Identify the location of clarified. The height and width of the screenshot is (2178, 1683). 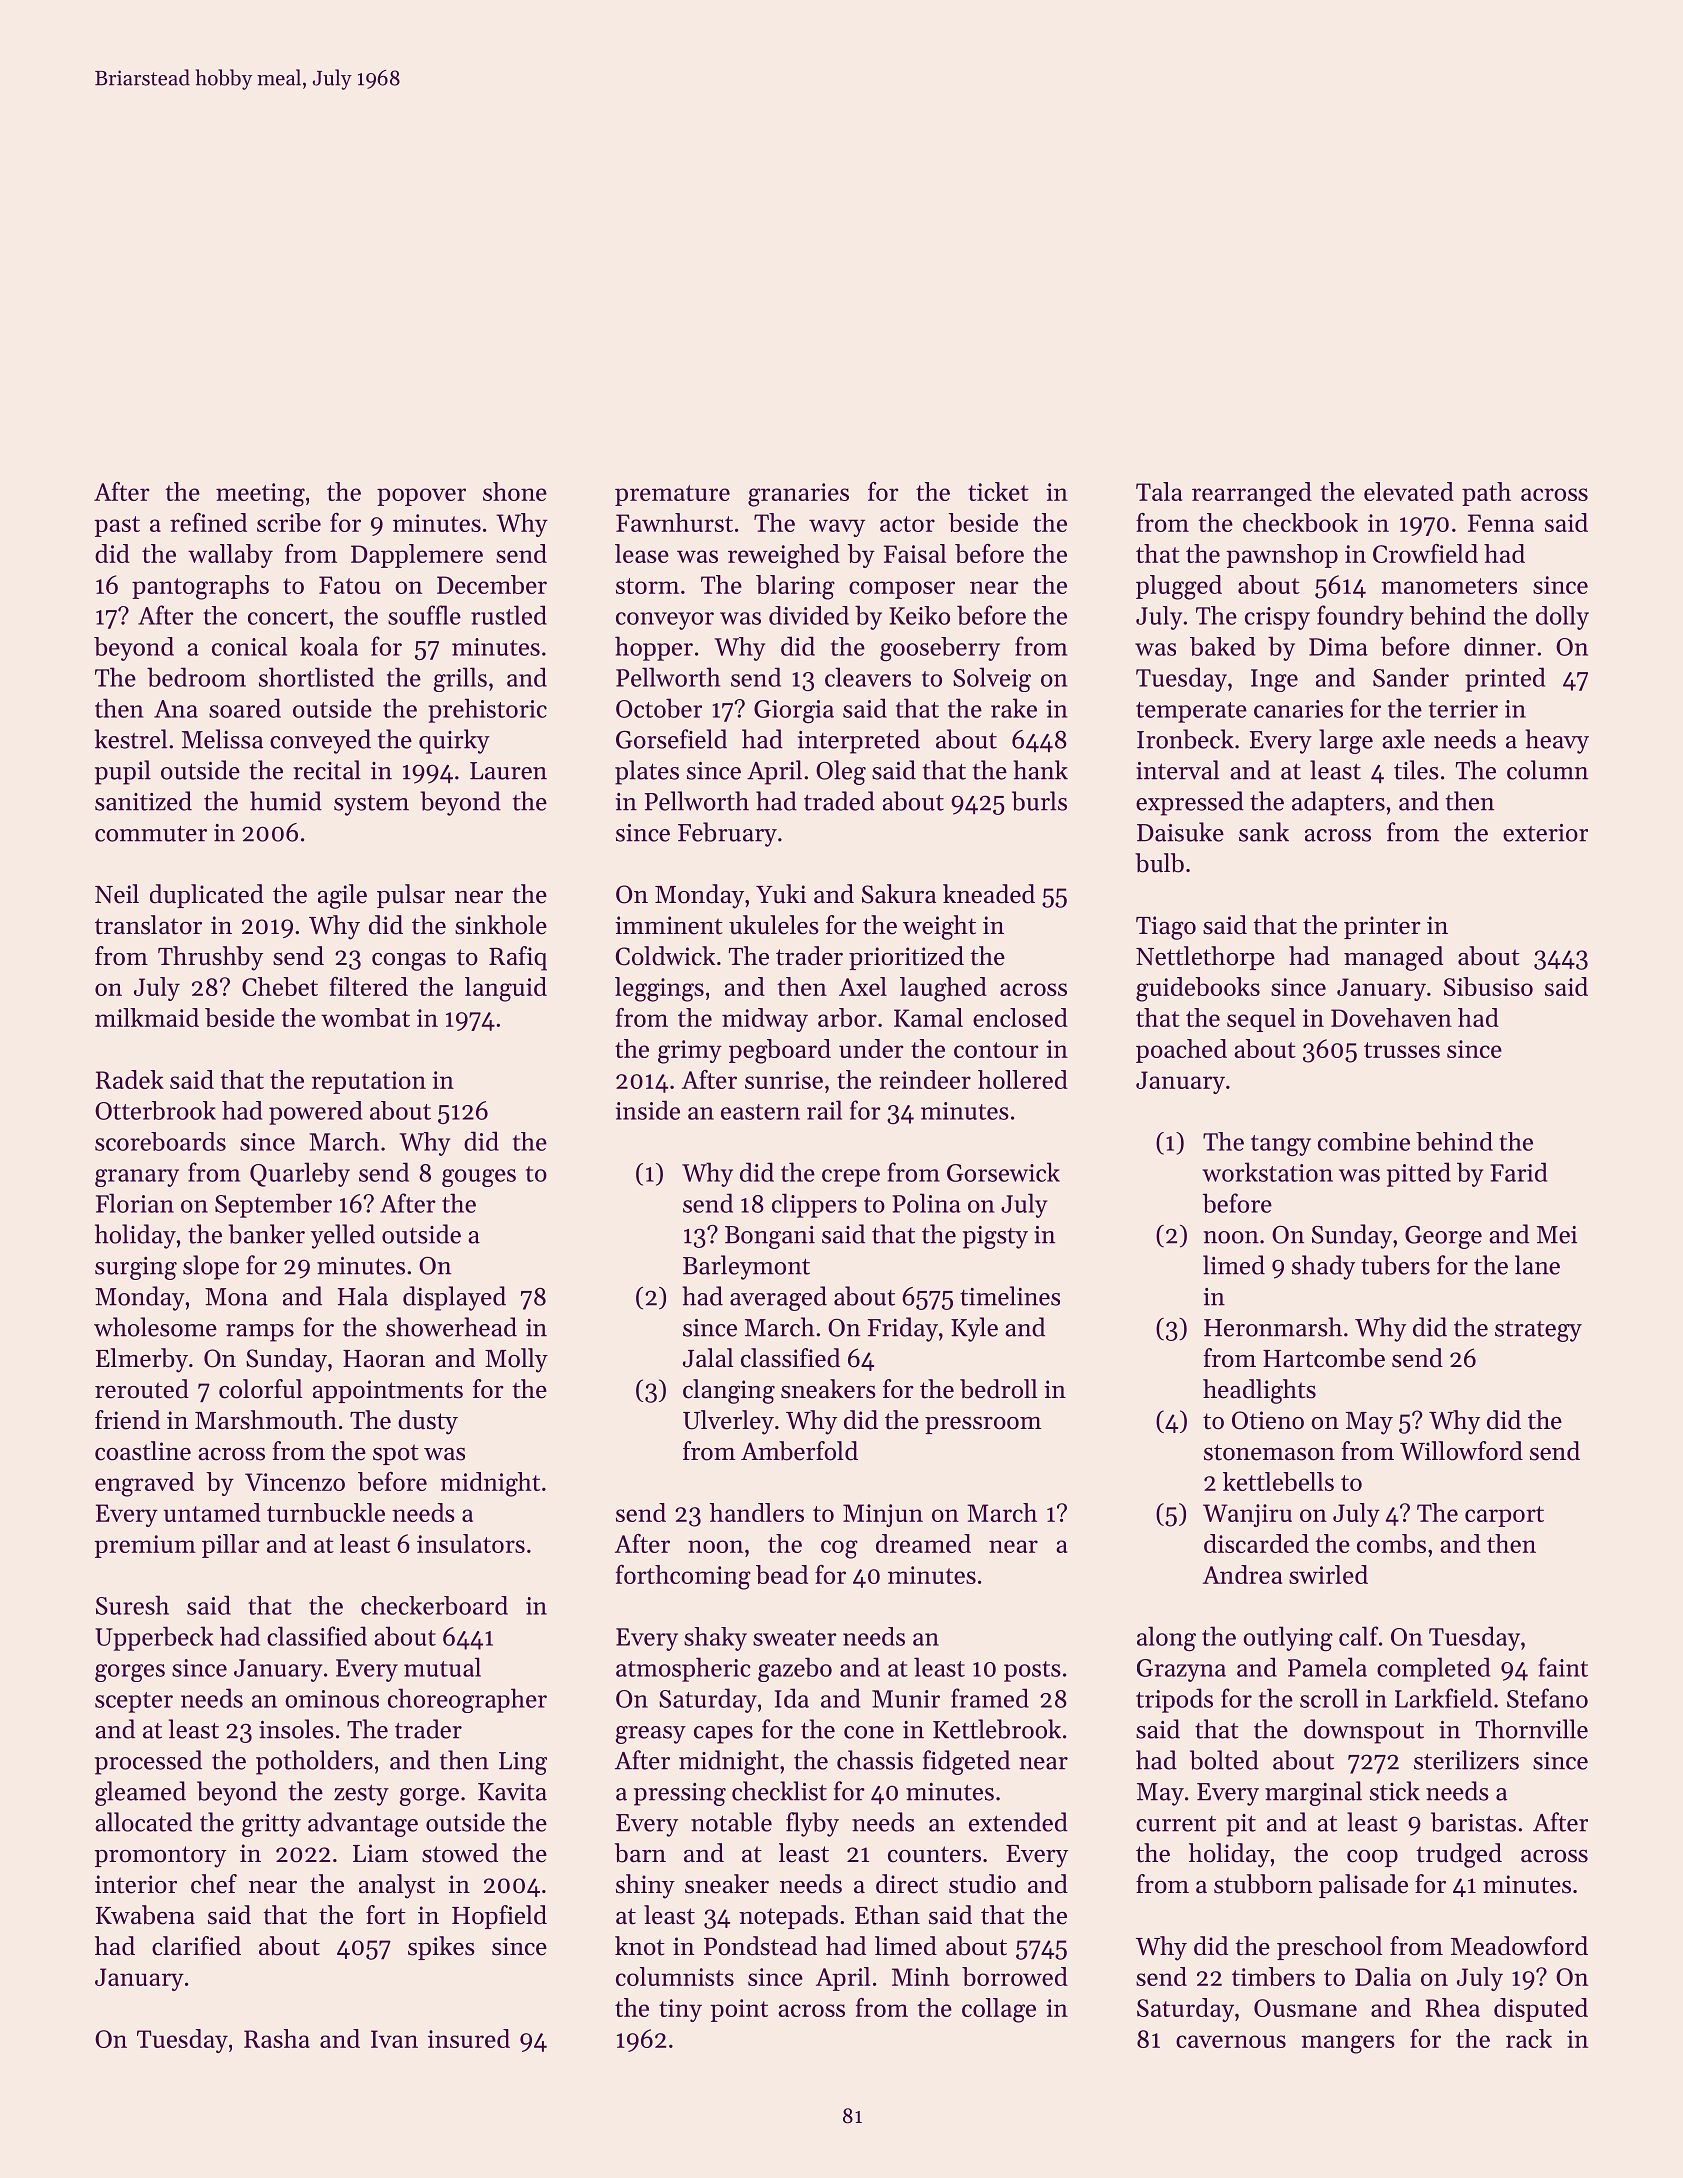
(196, 1946).
